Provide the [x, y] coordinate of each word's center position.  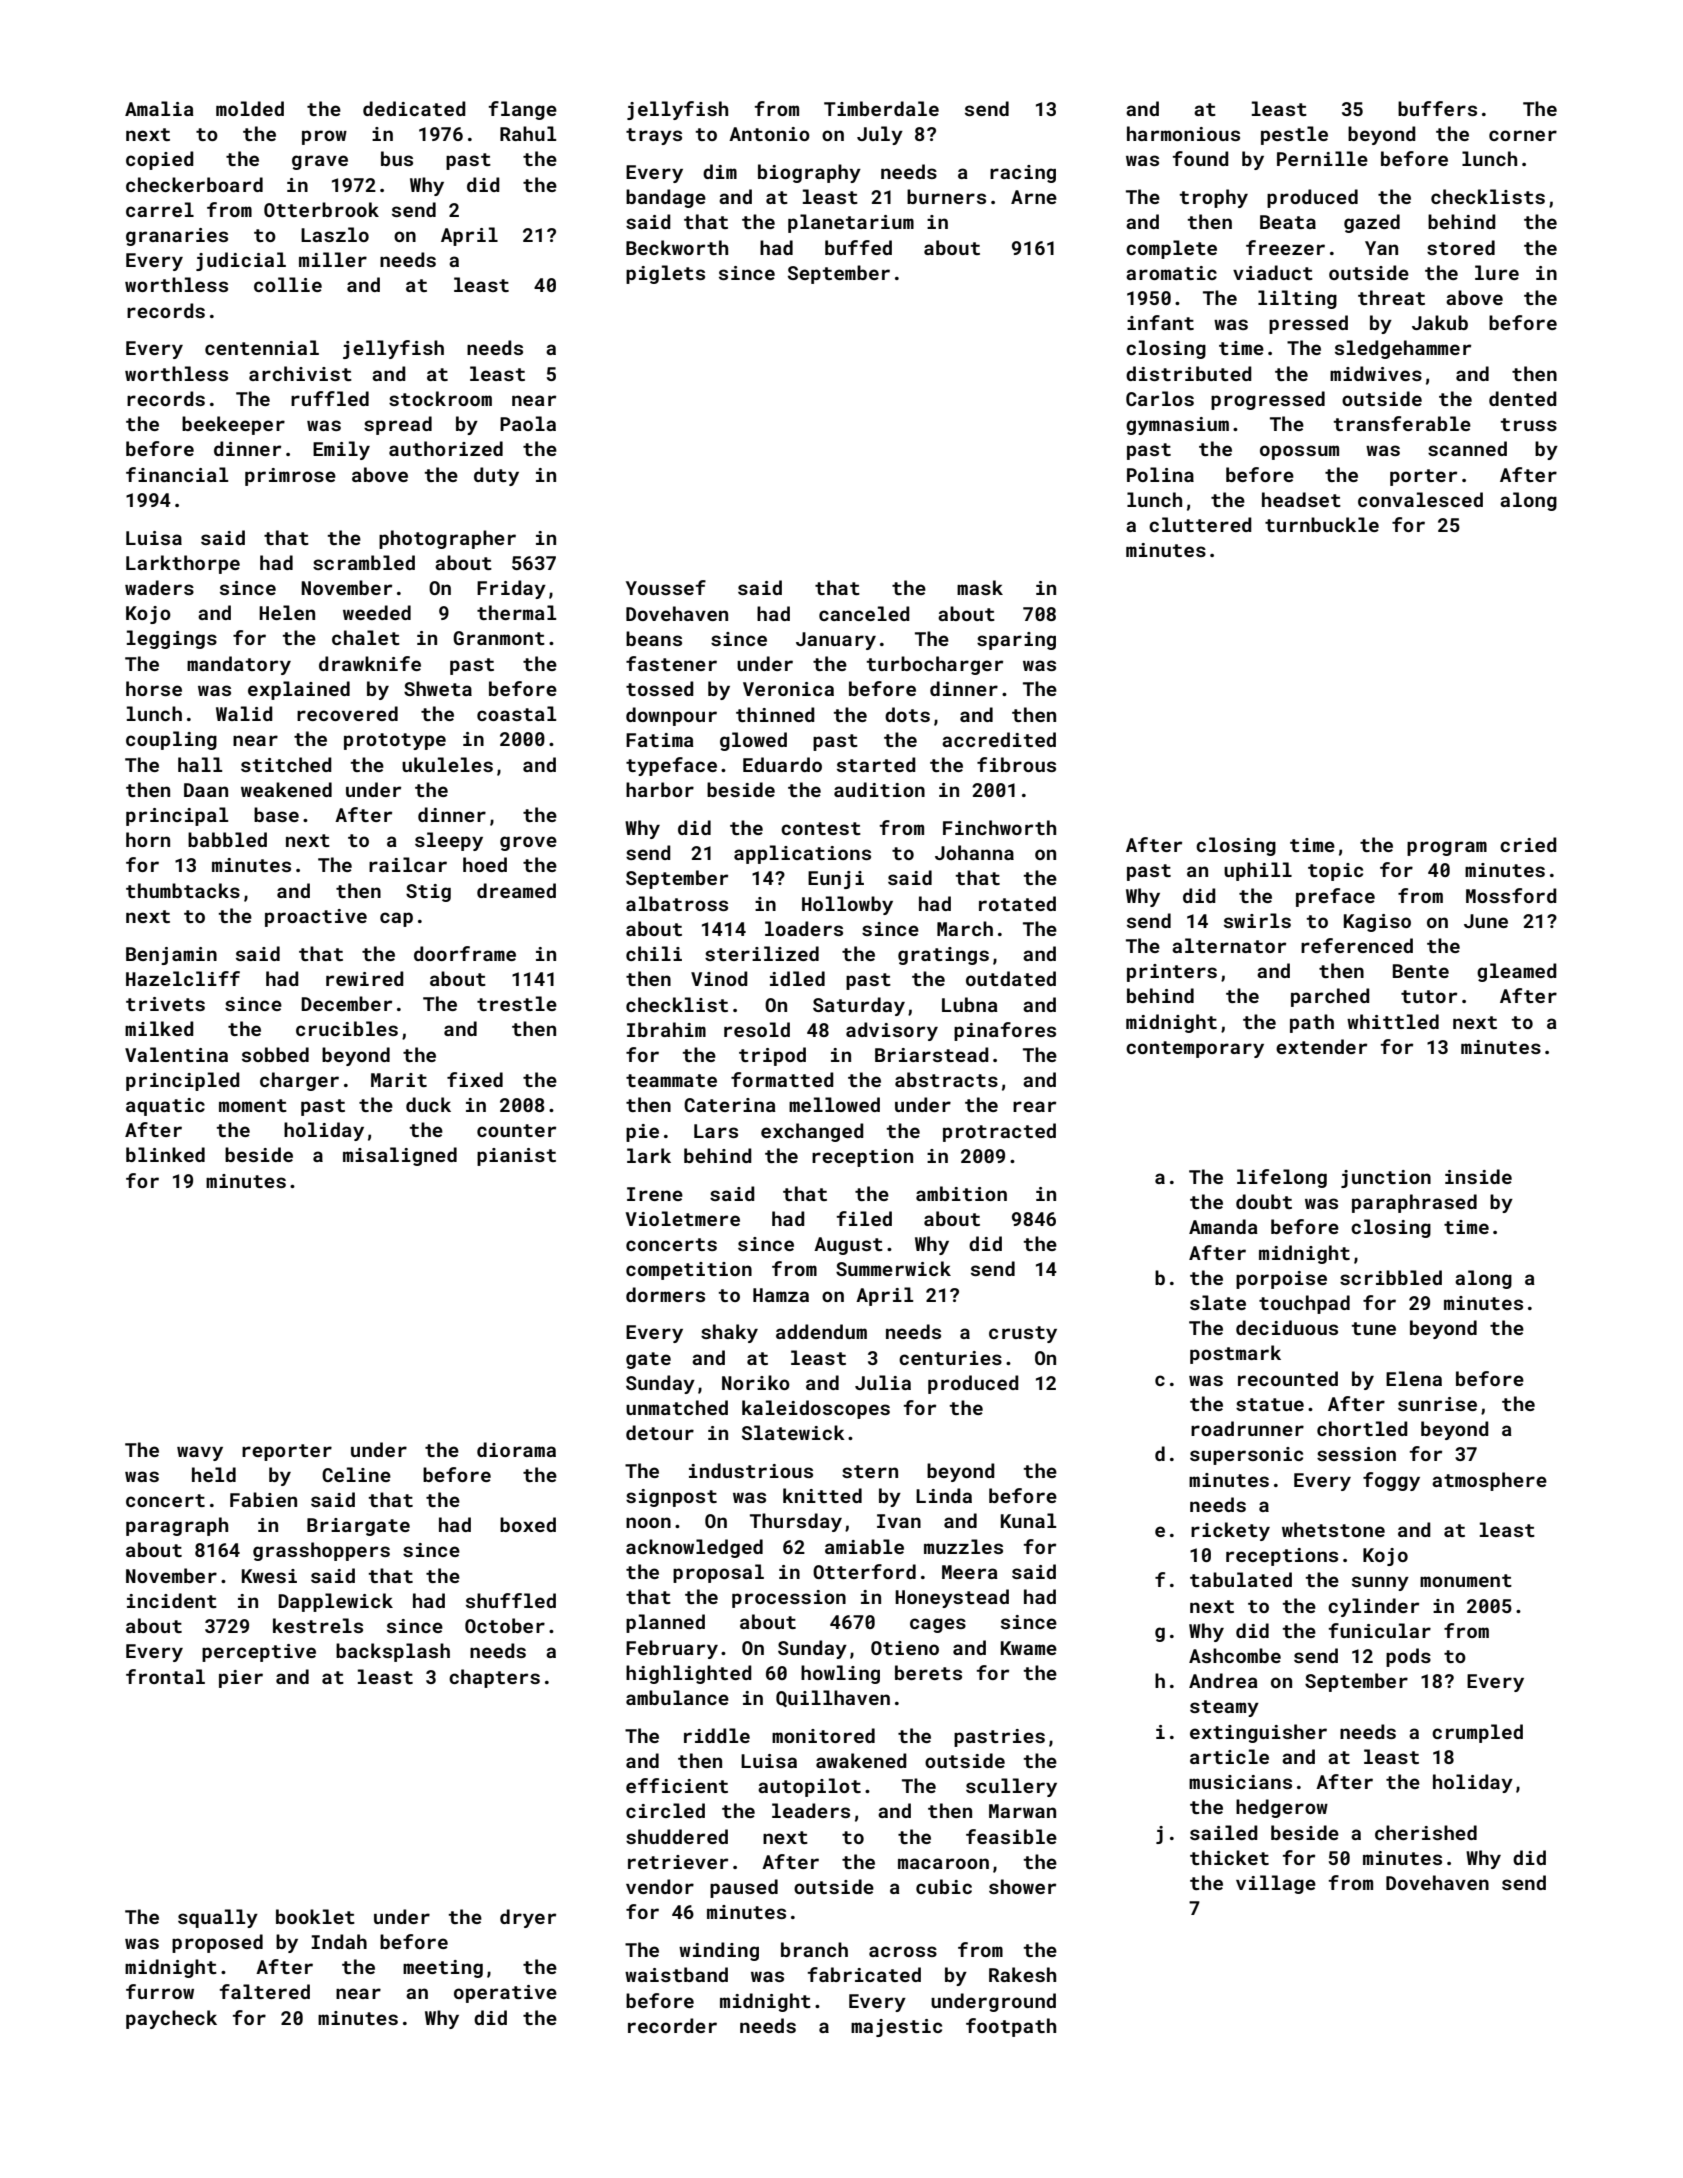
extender [1321, 1046]
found [1201, 158]
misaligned [400, 1156]
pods [1408, 1657]
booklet [315, 1916]
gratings [943, 956]
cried [1528, 844]
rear [1034, 1106]
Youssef [666, 587]
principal [177, 816]
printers [1172, 973]
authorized [446, 448]
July [880, 135]
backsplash [393, 1652]
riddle [717, 1735]
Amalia [159, 108]
